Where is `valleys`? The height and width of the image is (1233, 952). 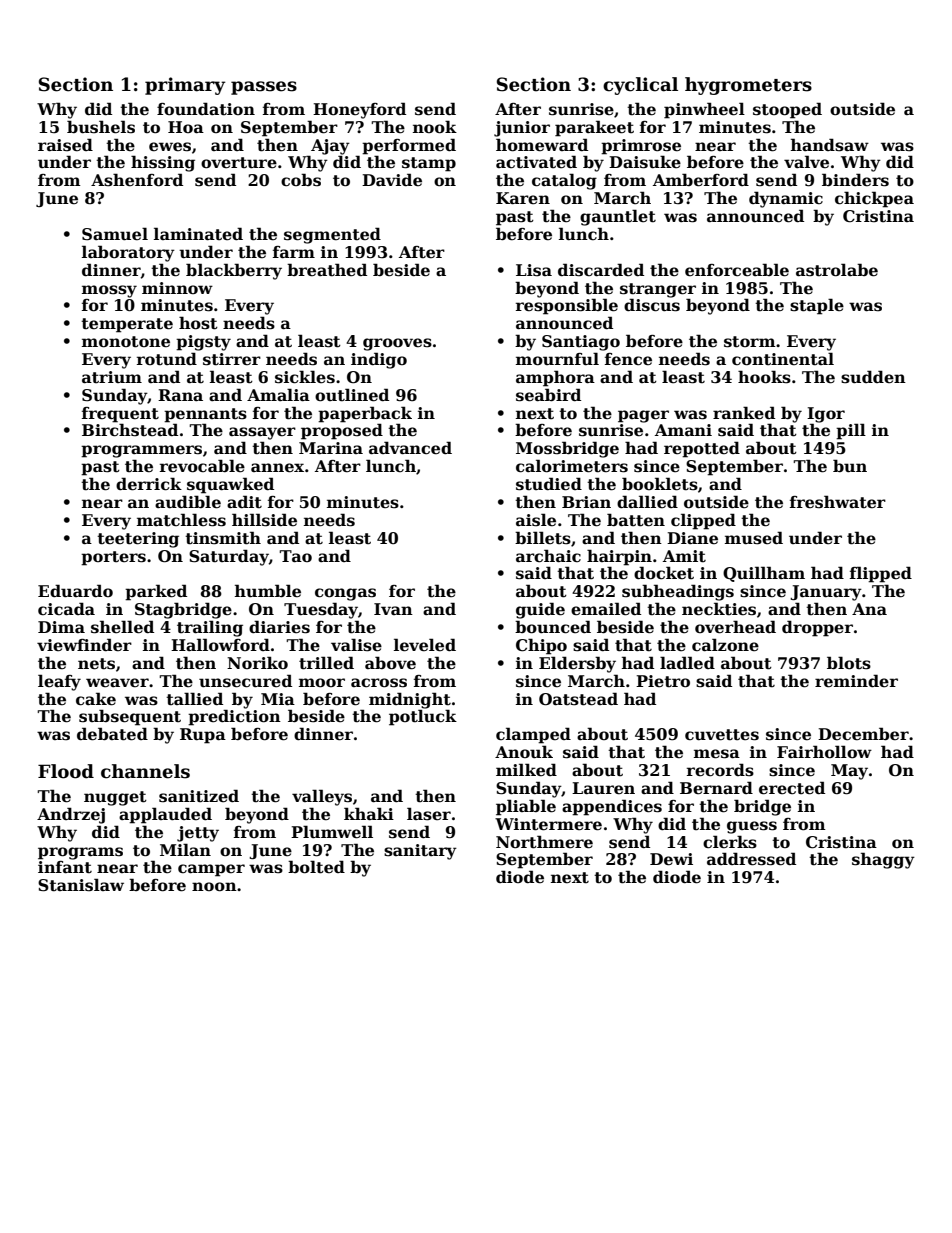 valleys is located at coordinates (322, 797).
